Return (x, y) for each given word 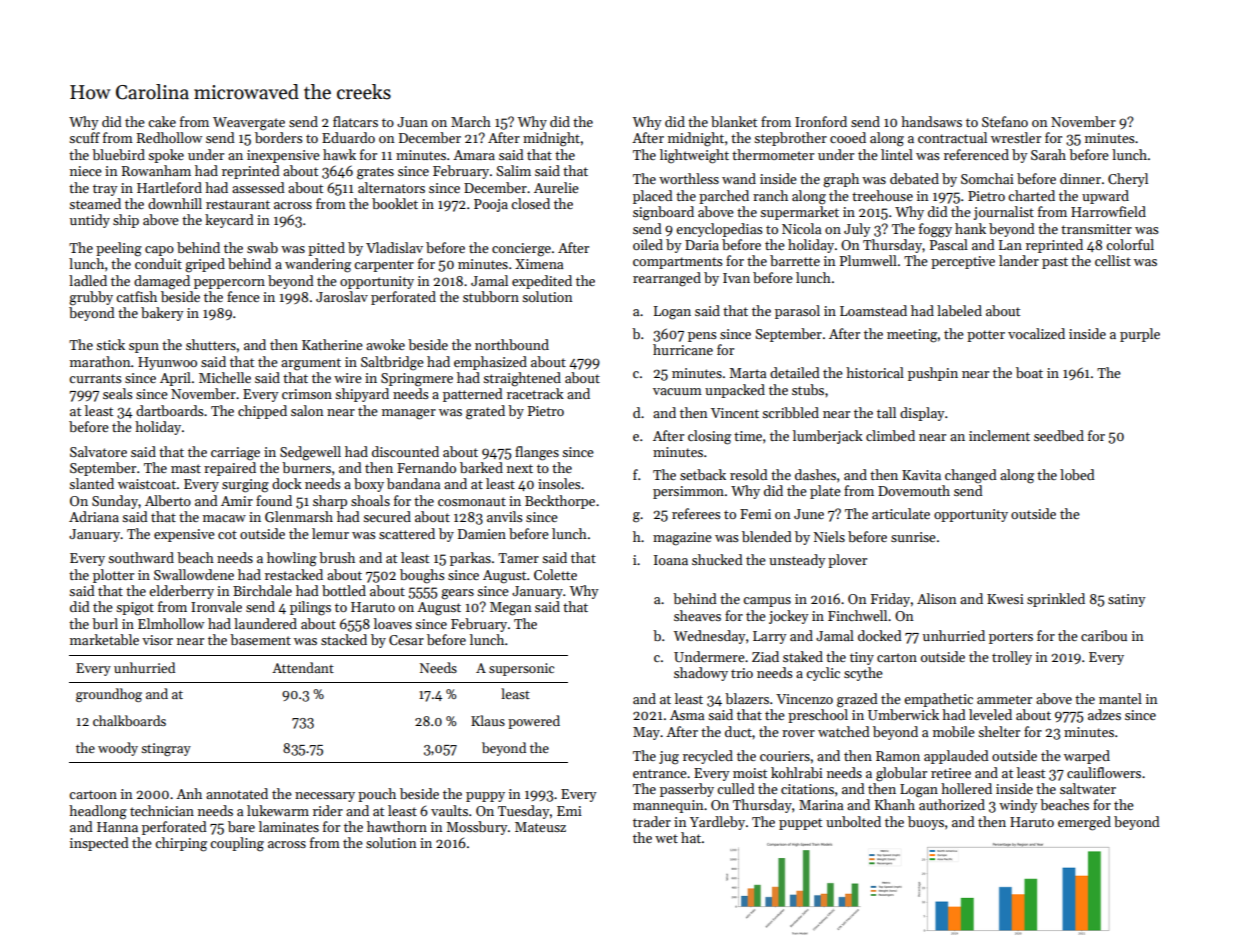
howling (292, 559)
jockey (789, 617)
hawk (339, 154)
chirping (181, 844)
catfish (136, 296)
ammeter (1004, 699)
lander (1019, 260)
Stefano (1005, 121)
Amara (474, 155)
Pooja (491, 205)
